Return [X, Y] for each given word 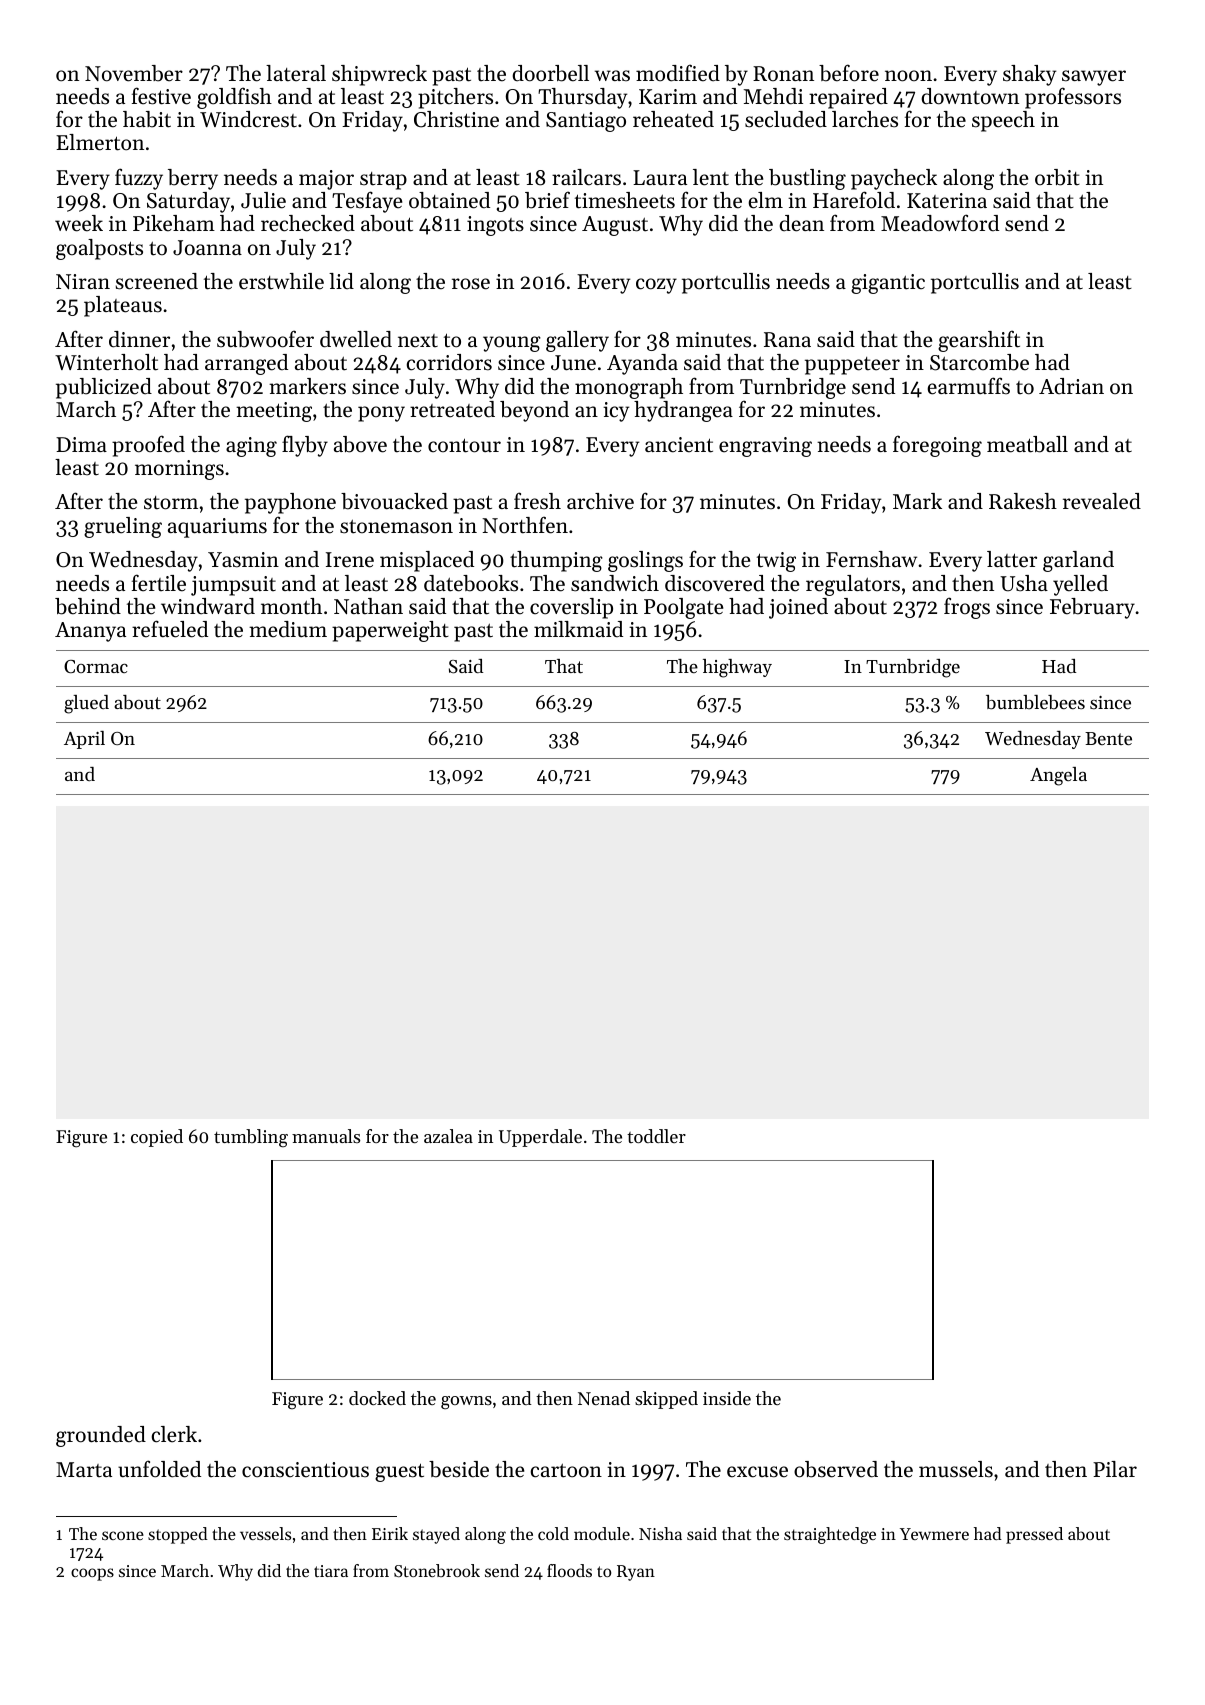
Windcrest [248, 119]
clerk [174, 1434]
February [1092, 608]
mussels [956, 1469]
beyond [534, 411]
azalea [448, 1136]
